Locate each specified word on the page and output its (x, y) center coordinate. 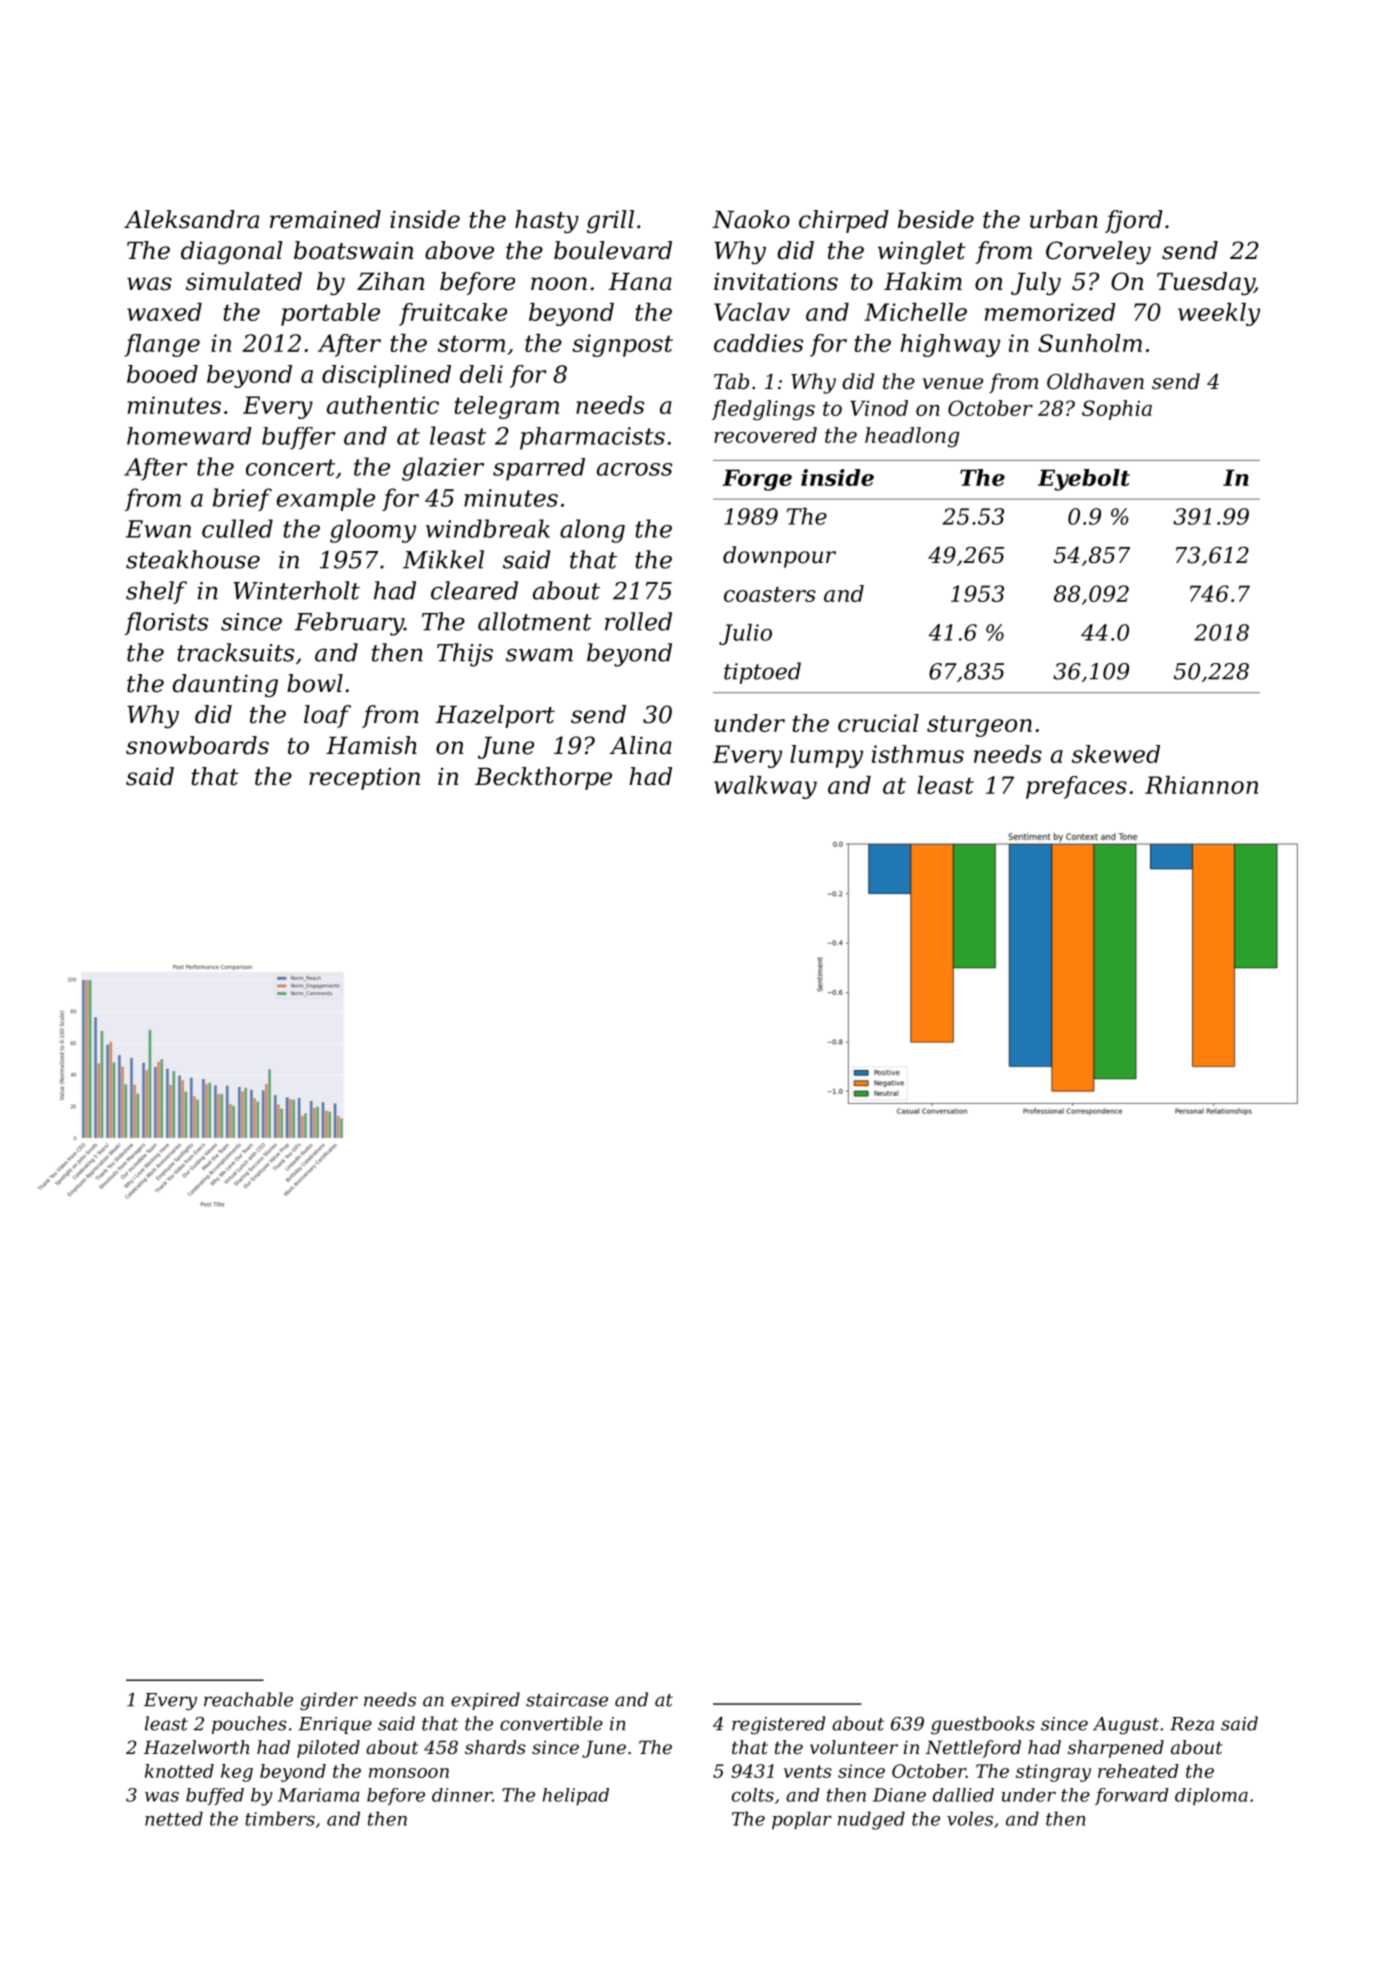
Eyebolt (1084, 480)
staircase (567, 1700)
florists (166, 623)
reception (364, 779)
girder (329, 1701)
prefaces (1076, 787)
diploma (1211, 1797)
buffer (299, 438)
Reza (1192, 1724)
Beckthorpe (543, 778)
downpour (779, 557)
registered (778, 1725)
